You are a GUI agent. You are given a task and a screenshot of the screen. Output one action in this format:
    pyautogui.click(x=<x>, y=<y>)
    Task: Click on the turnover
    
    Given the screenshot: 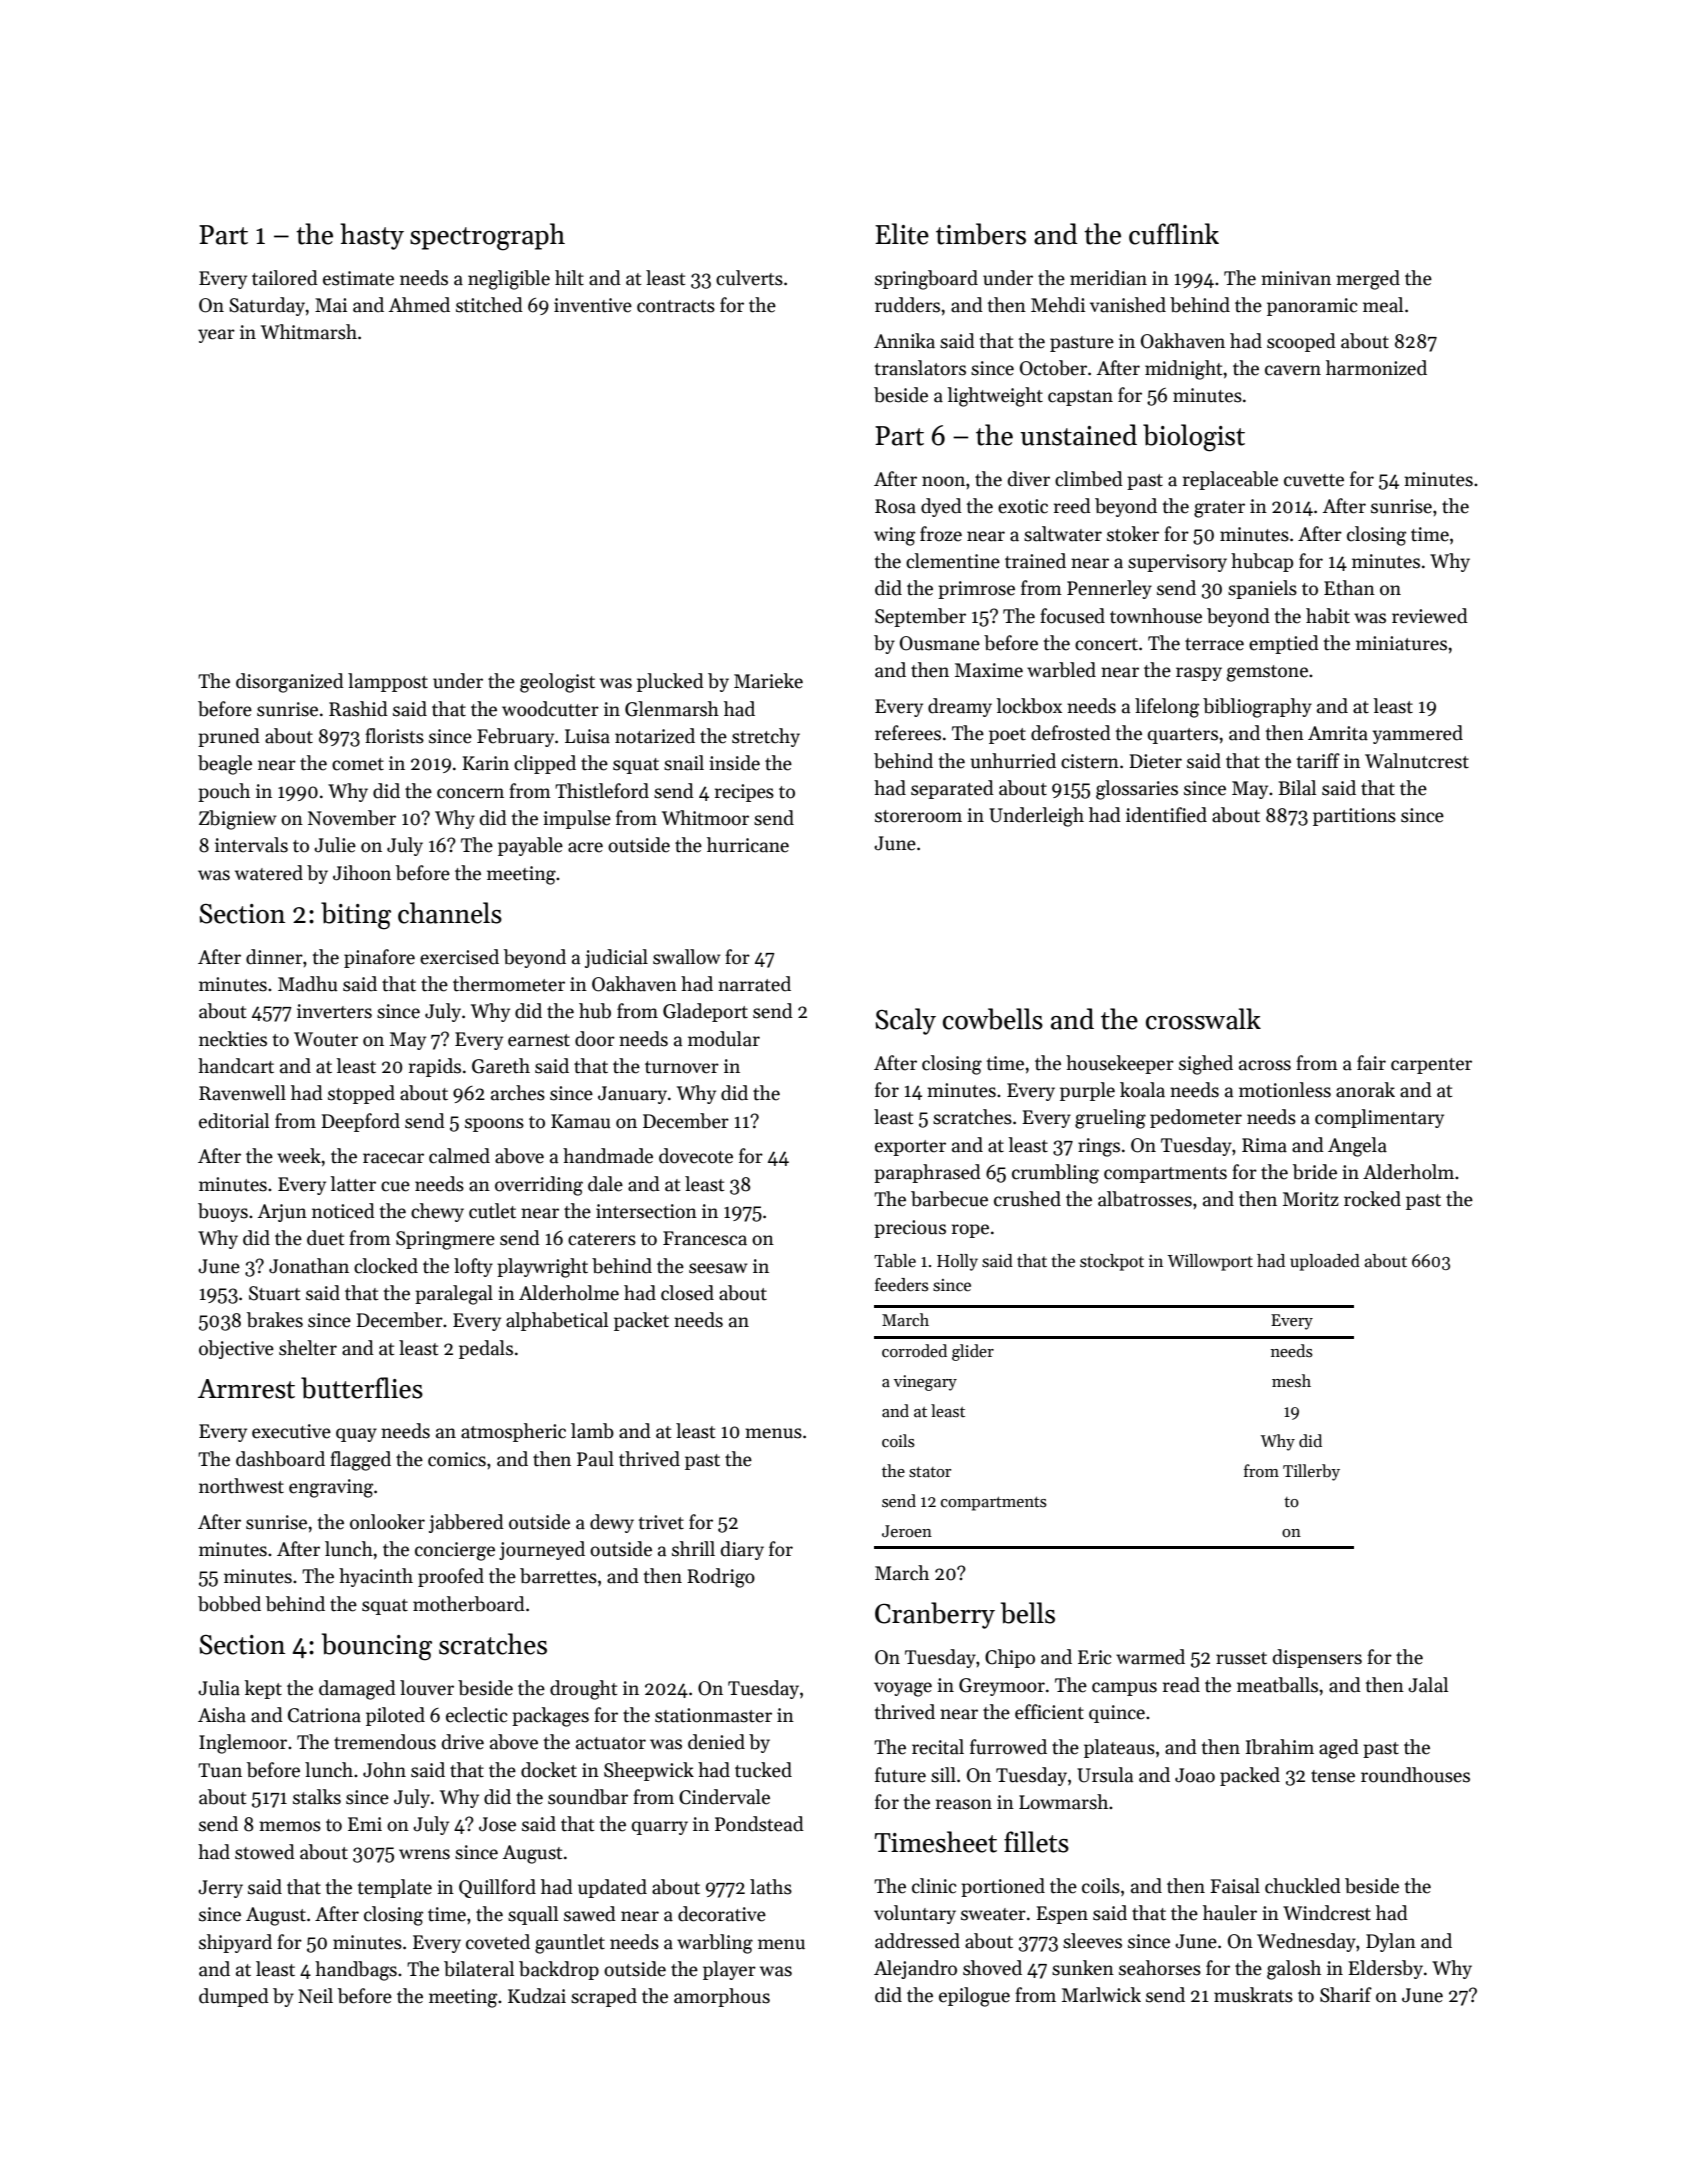 What is the action you would take?
    pyautogui.click(x=682, y=1067)
